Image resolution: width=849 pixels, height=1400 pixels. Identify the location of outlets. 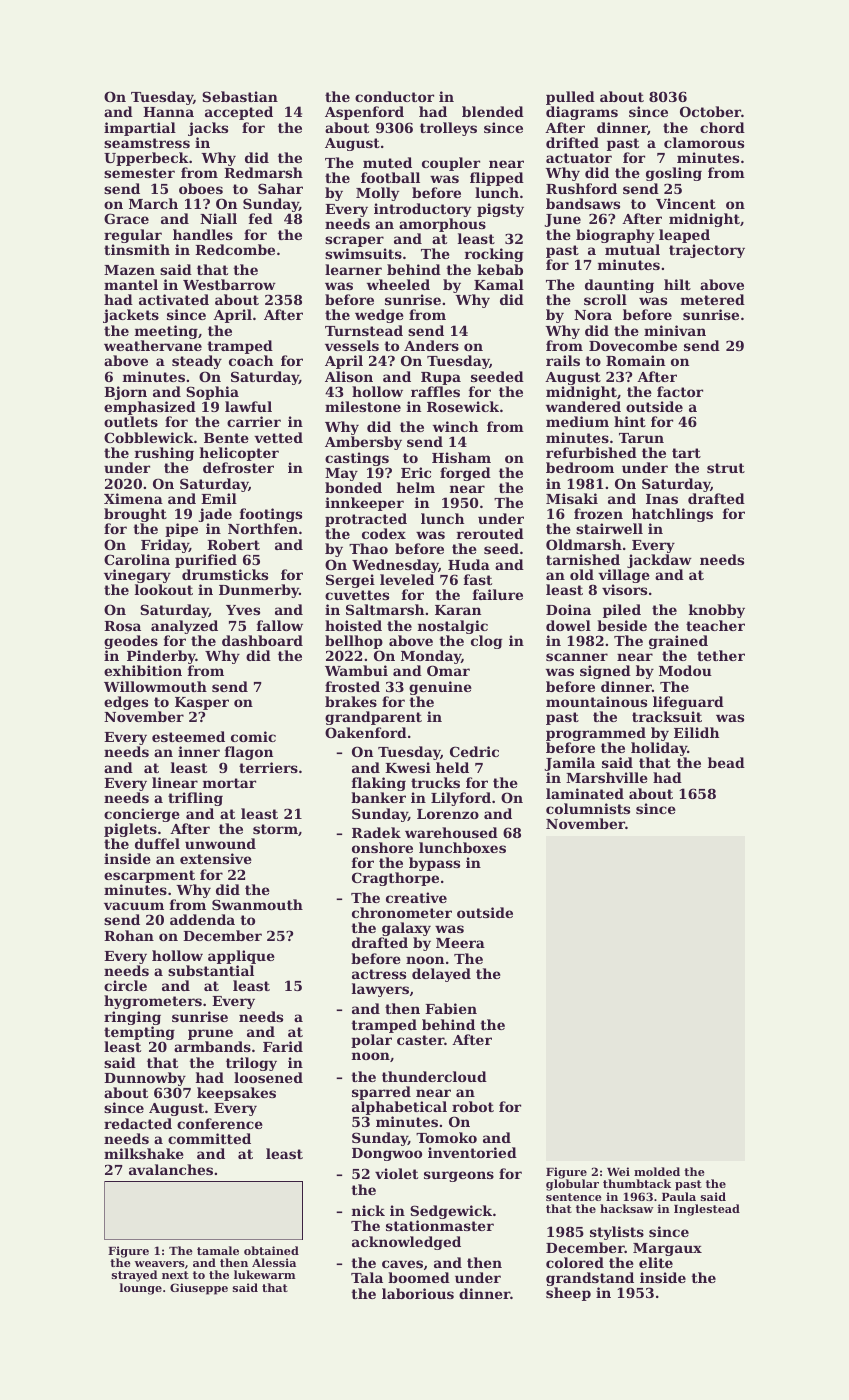
(131, 421).
